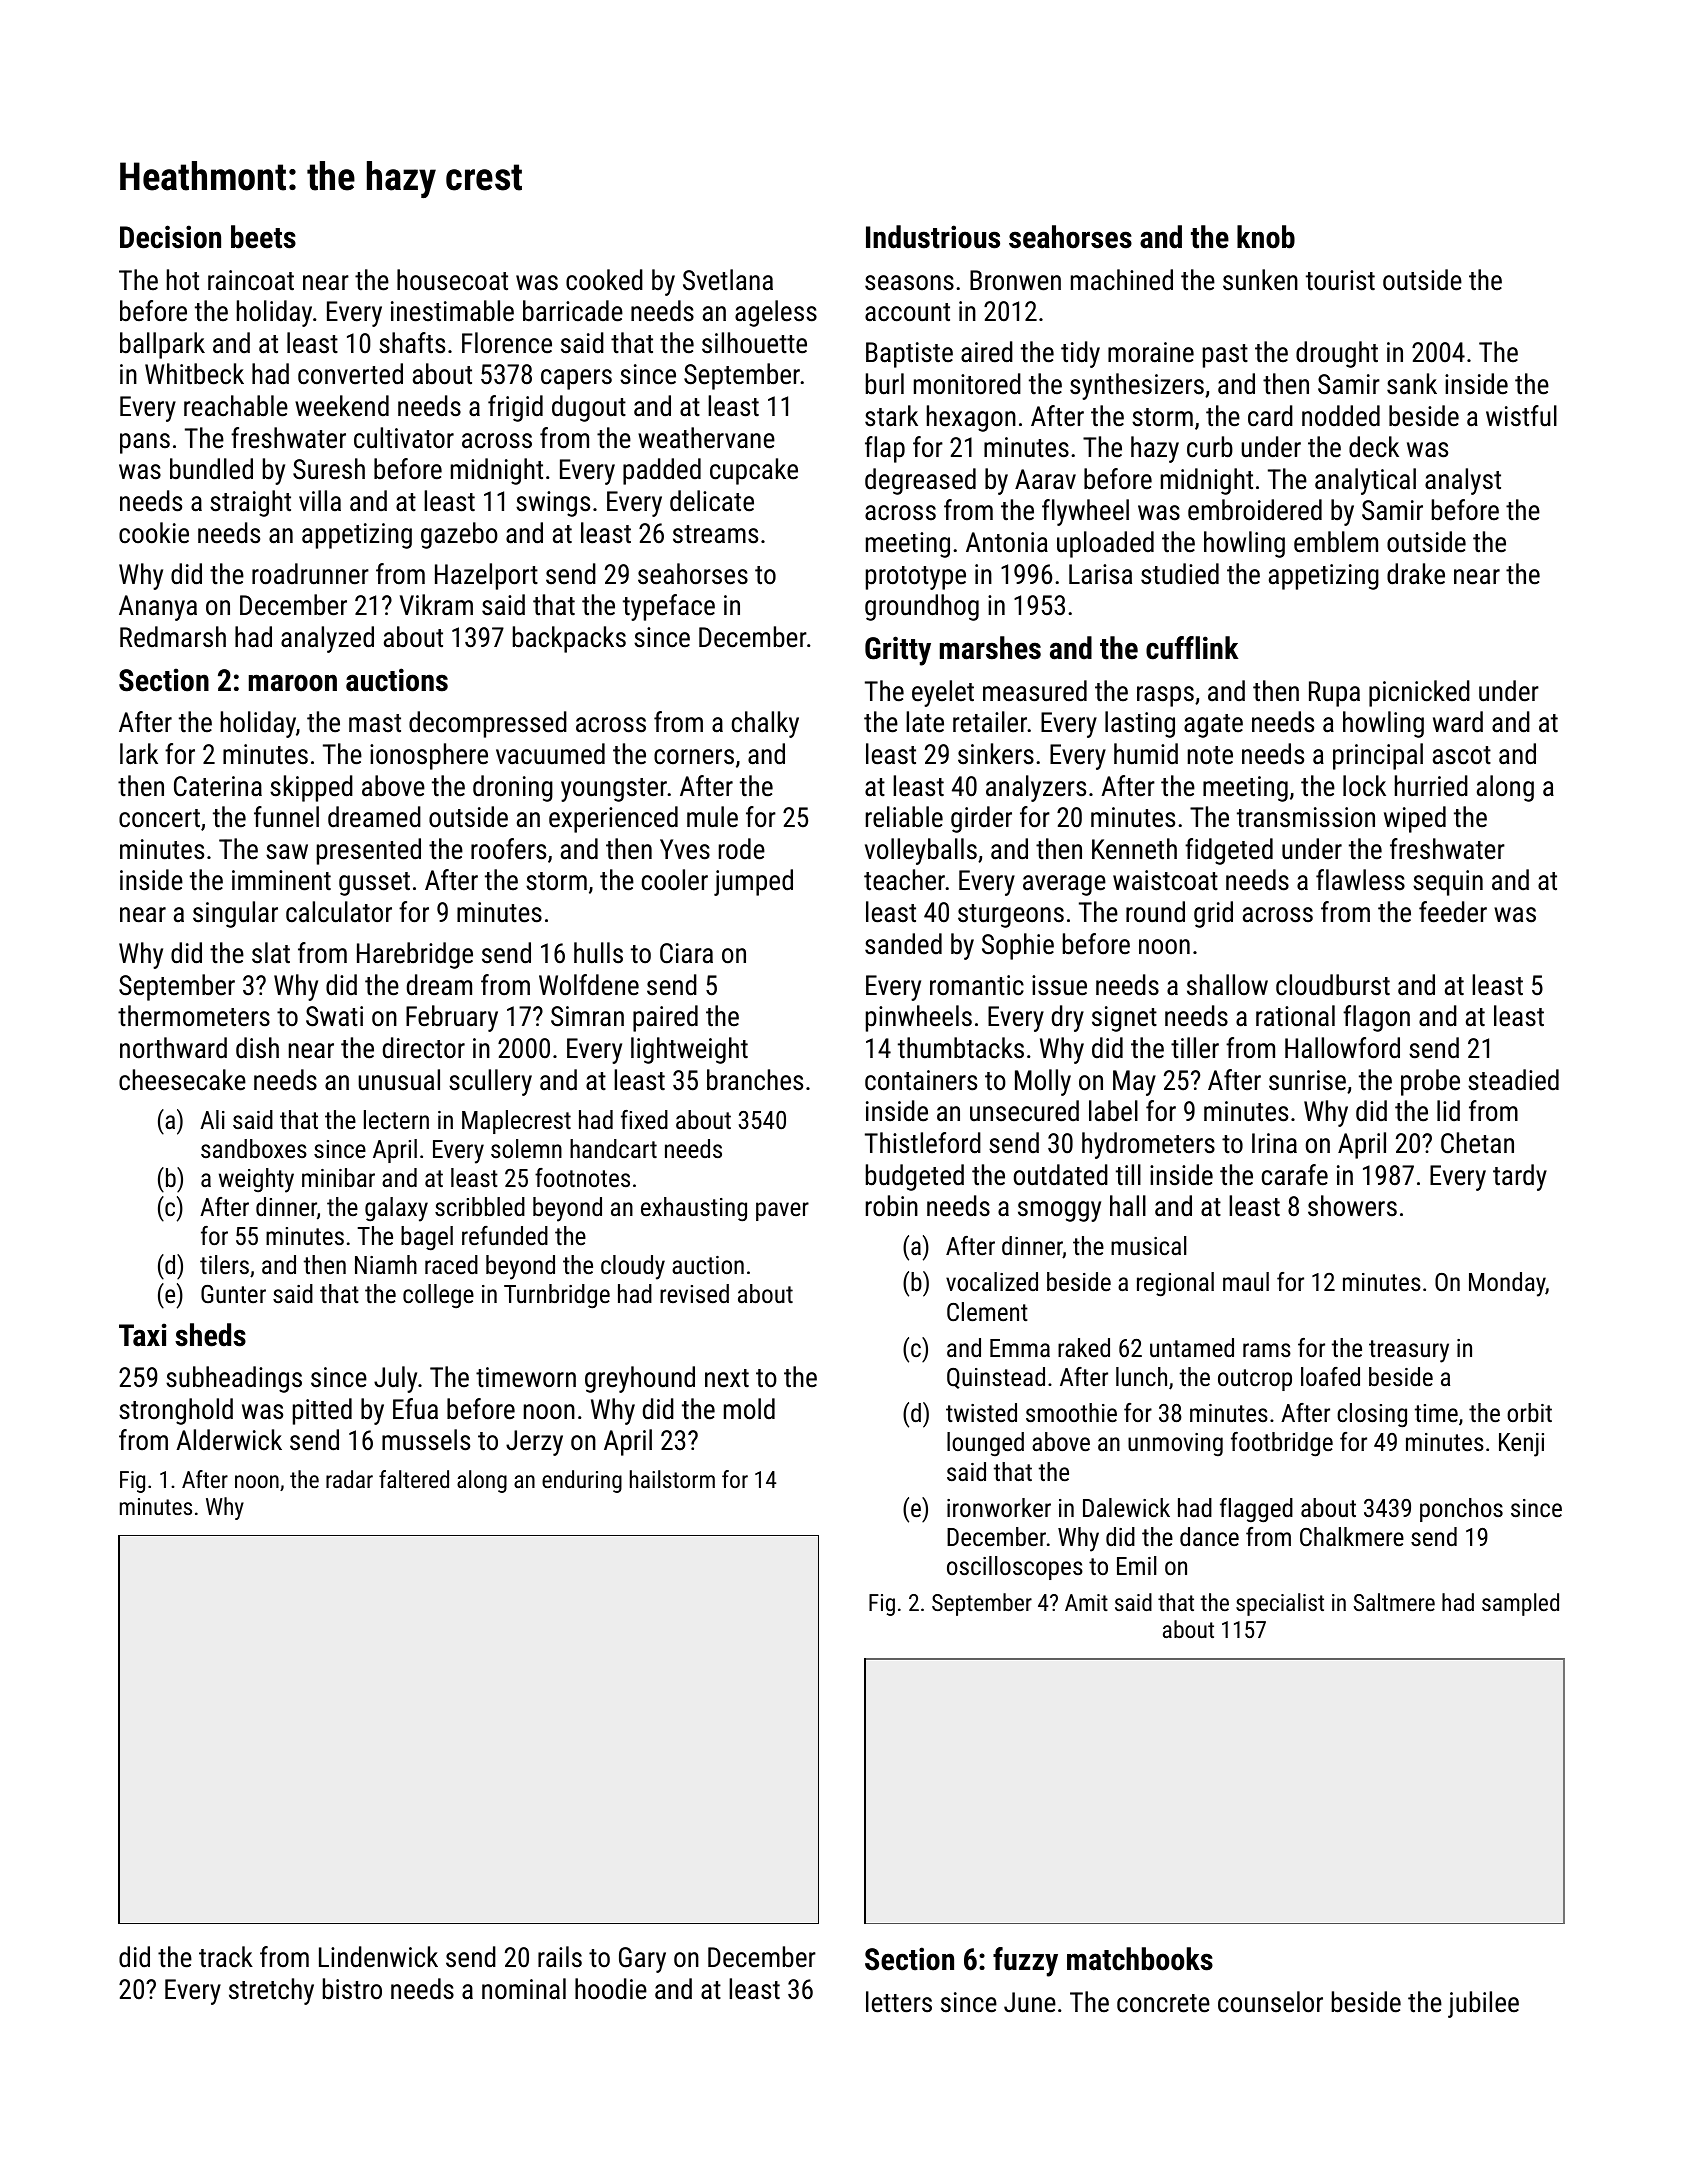 The width and height of the image is (1683, 2178). Describe the element at coordinates (920, 481) in the image. I see `degreased` at that location.
